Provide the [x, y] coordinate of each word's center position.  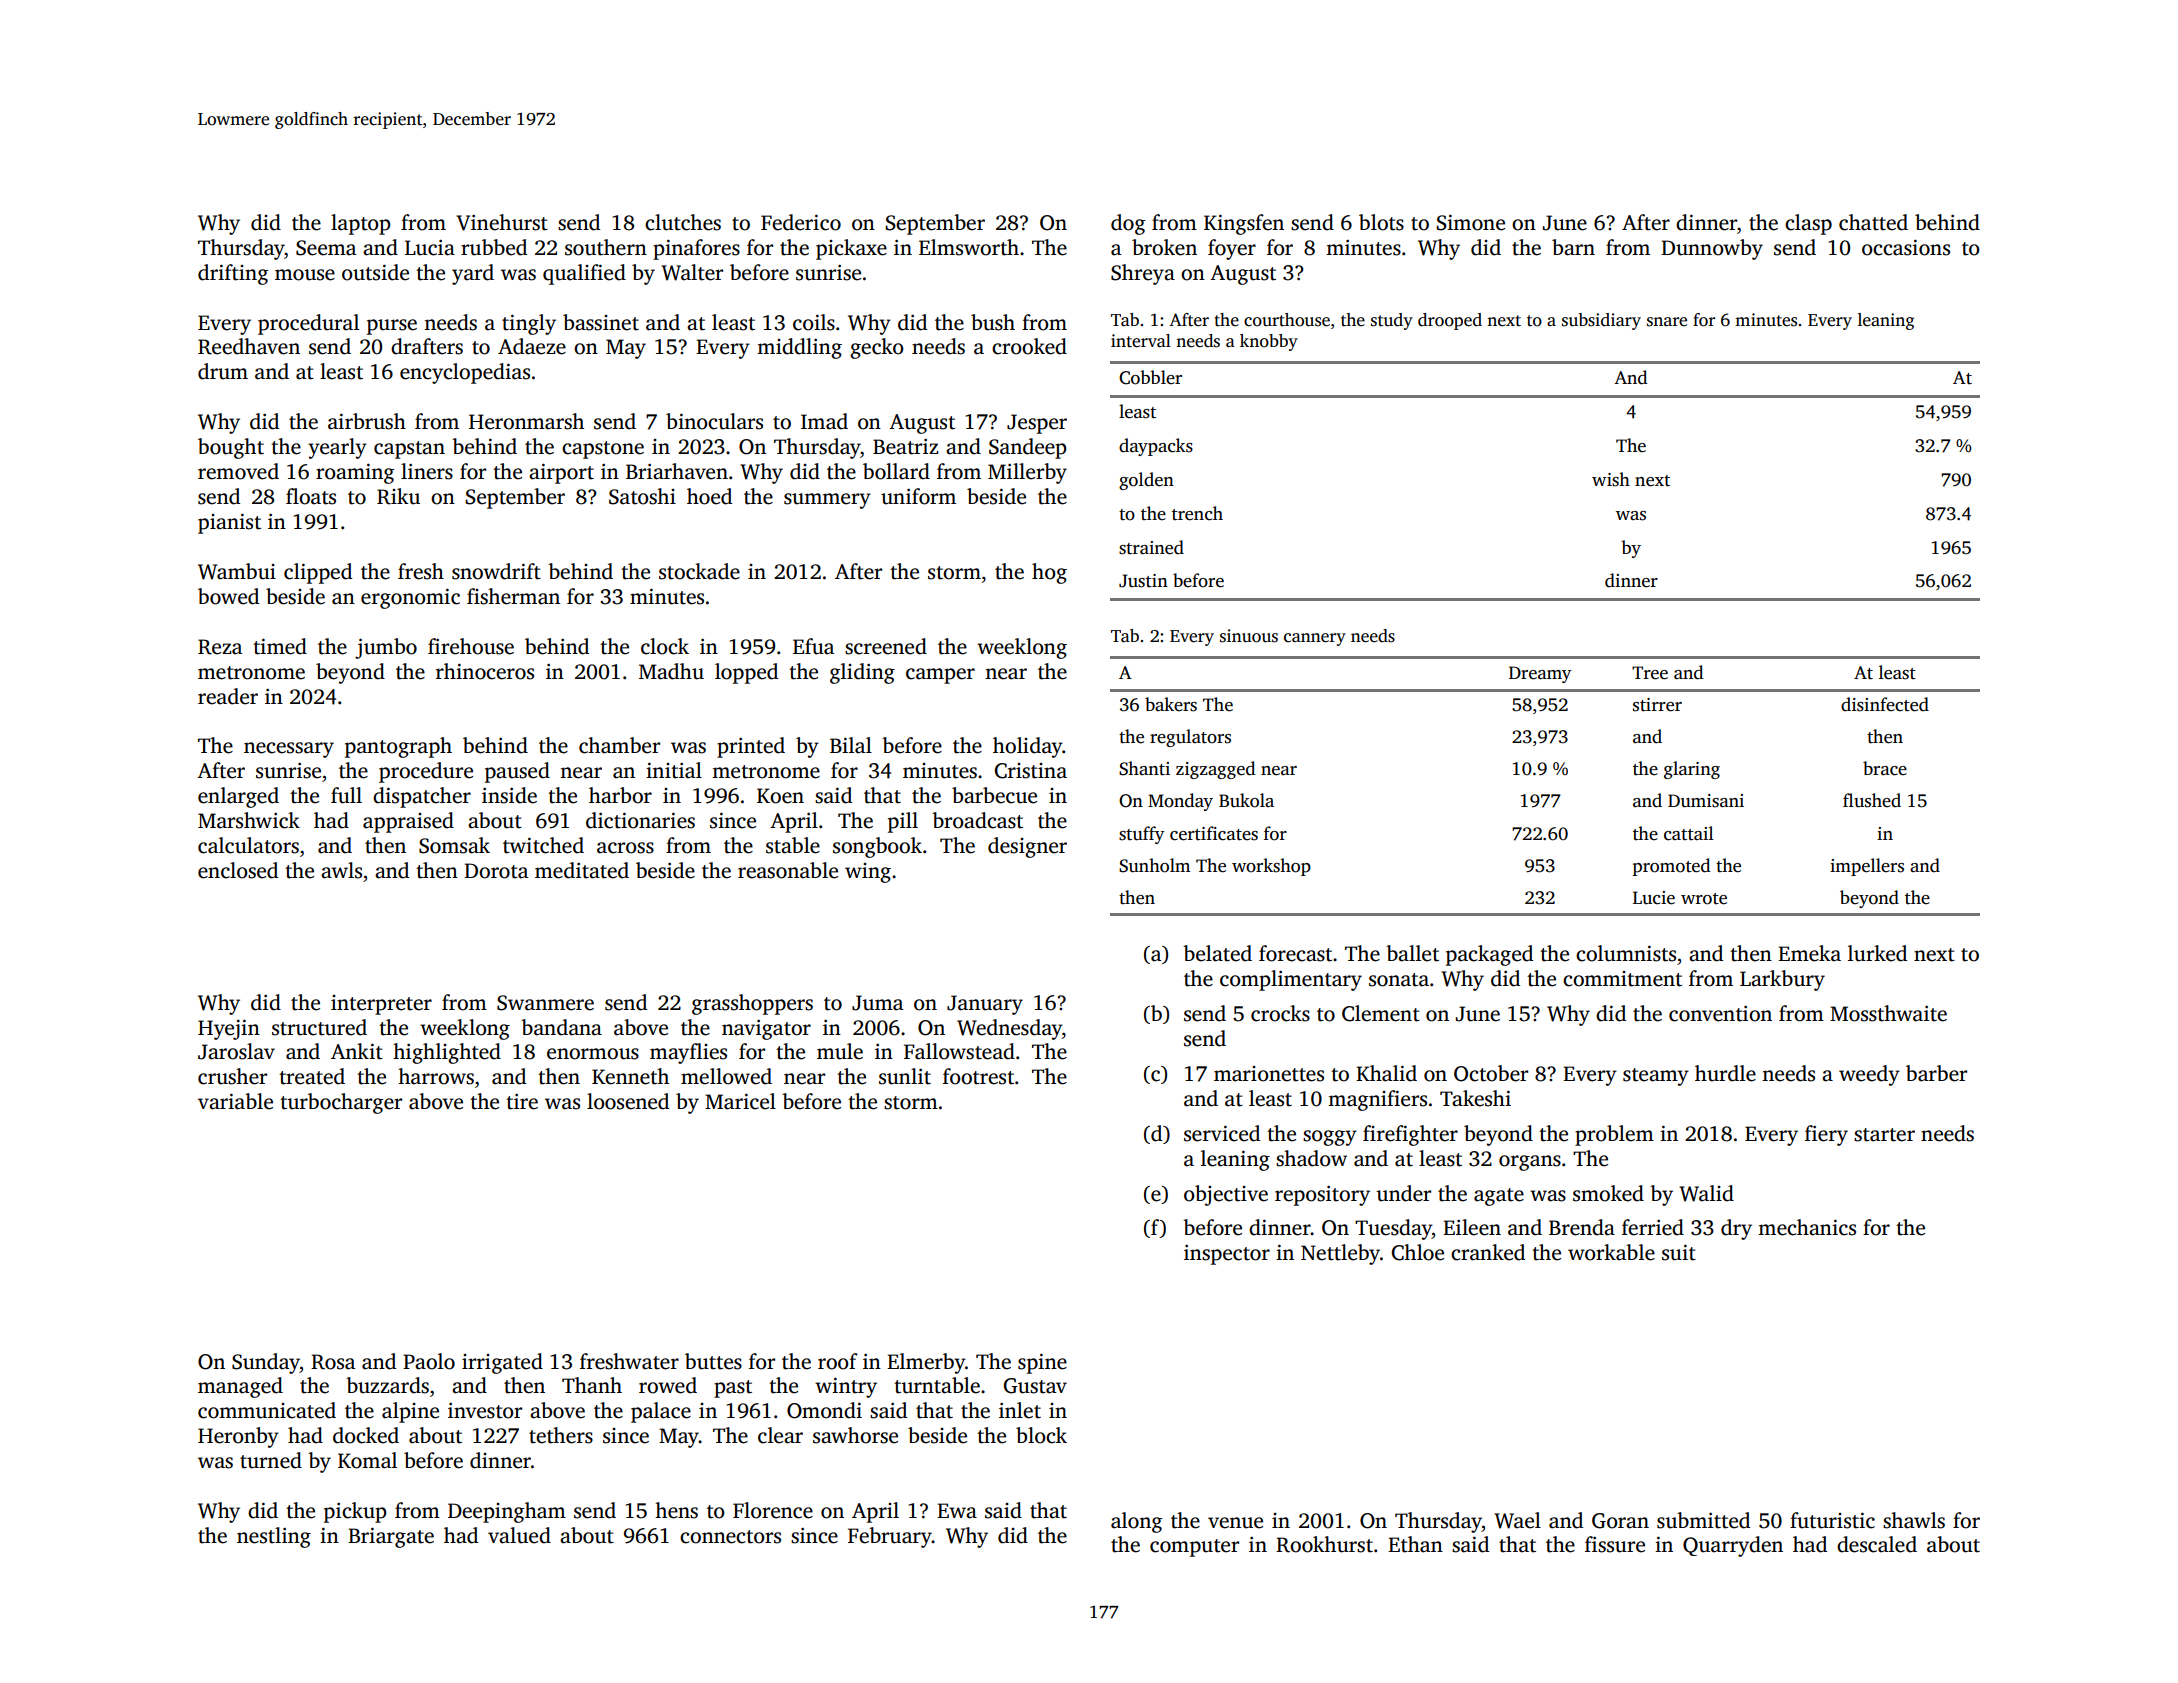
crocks [1280, 1013]
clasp [1808, 224]
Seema [326, 248]
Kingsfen [1244, 224]
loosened [628, 1101]
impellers [1867, 867]
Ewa [957, 1511]
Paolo [429, 1361]
